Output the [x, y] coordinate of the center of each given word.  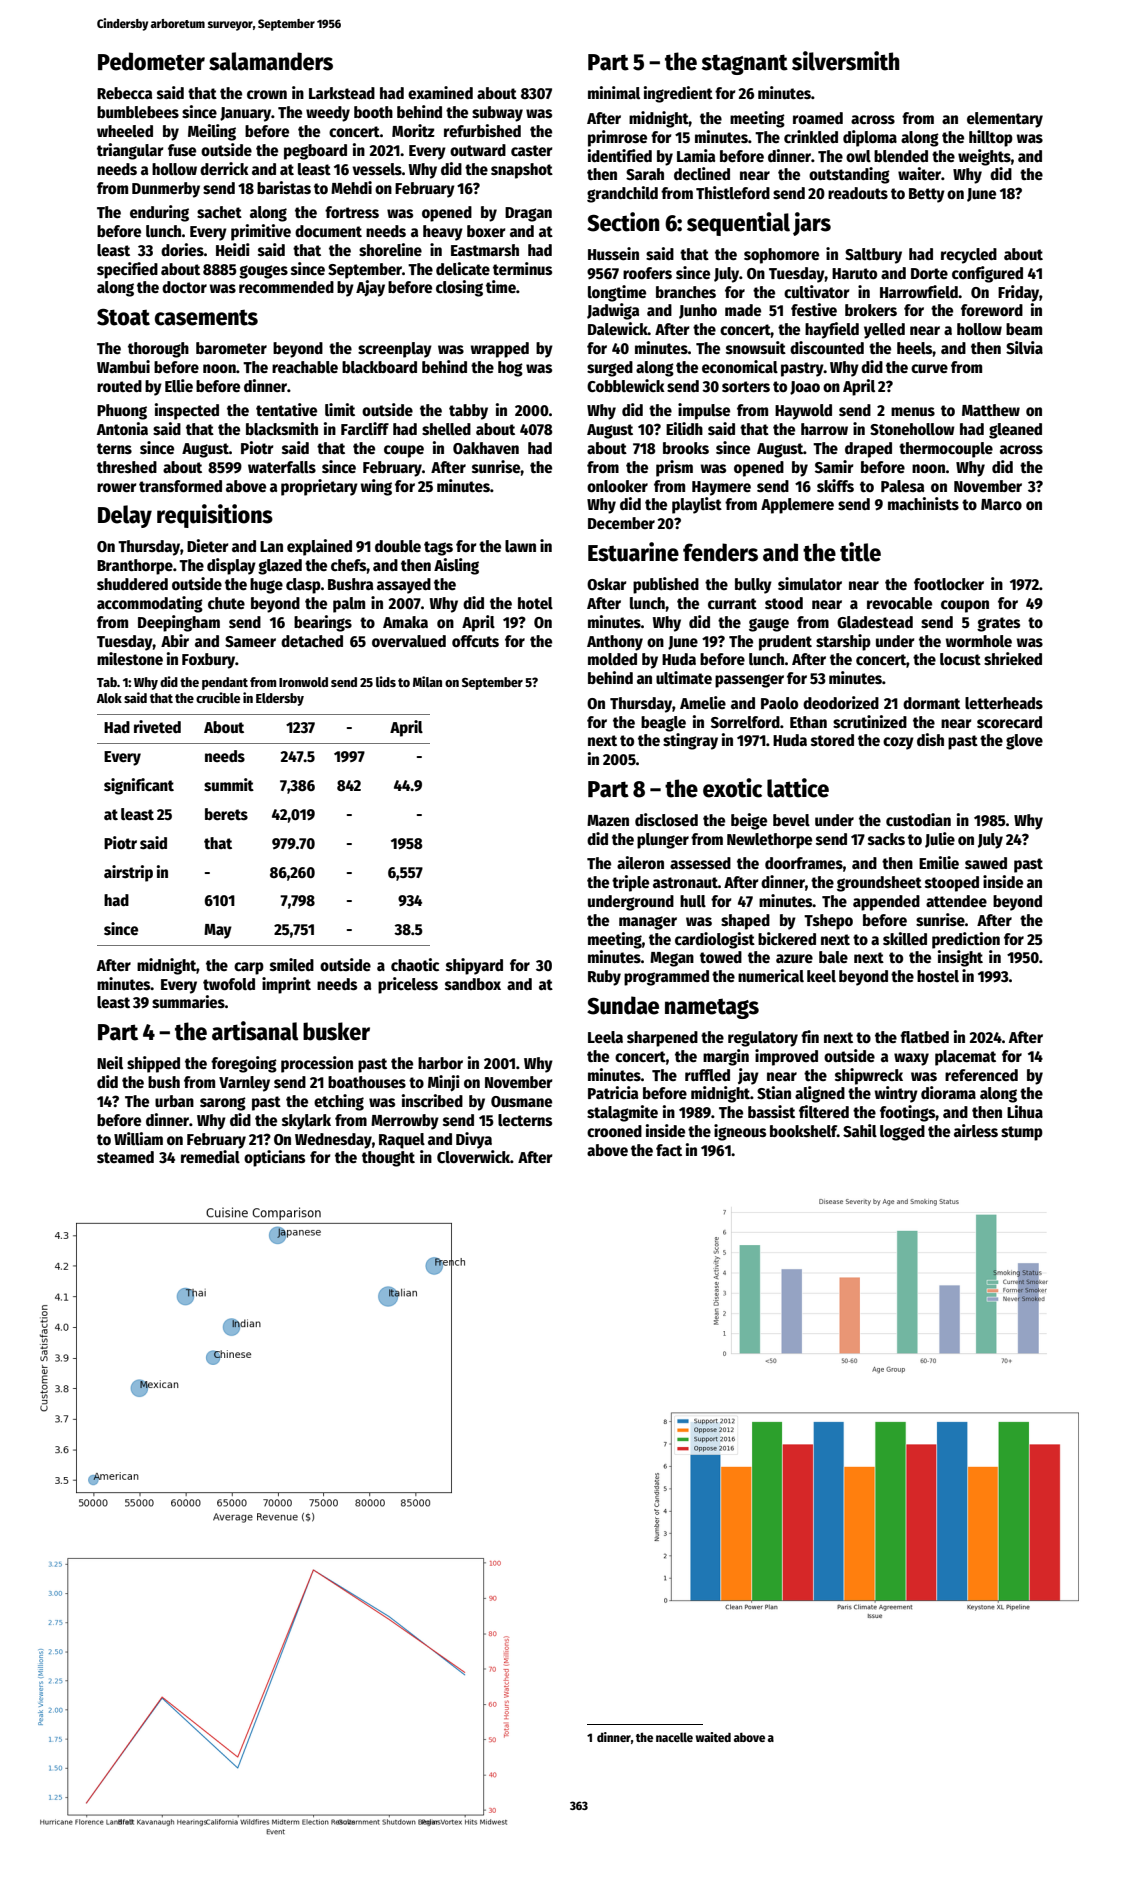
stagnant [744, 64]
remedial [210, 1156]
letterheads [1004, 703]
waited [713, 1737]
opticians [274, 1158]
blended [901, 156]
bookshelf [803, 1131]
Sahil [860, 1131]
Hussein [613, 253]
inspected [187, 411]
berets [226, 814]
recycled [969, 256]
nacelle [674, 1737]
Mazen [608, 820]
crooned [614, 1131]
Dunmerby [166, 190]
